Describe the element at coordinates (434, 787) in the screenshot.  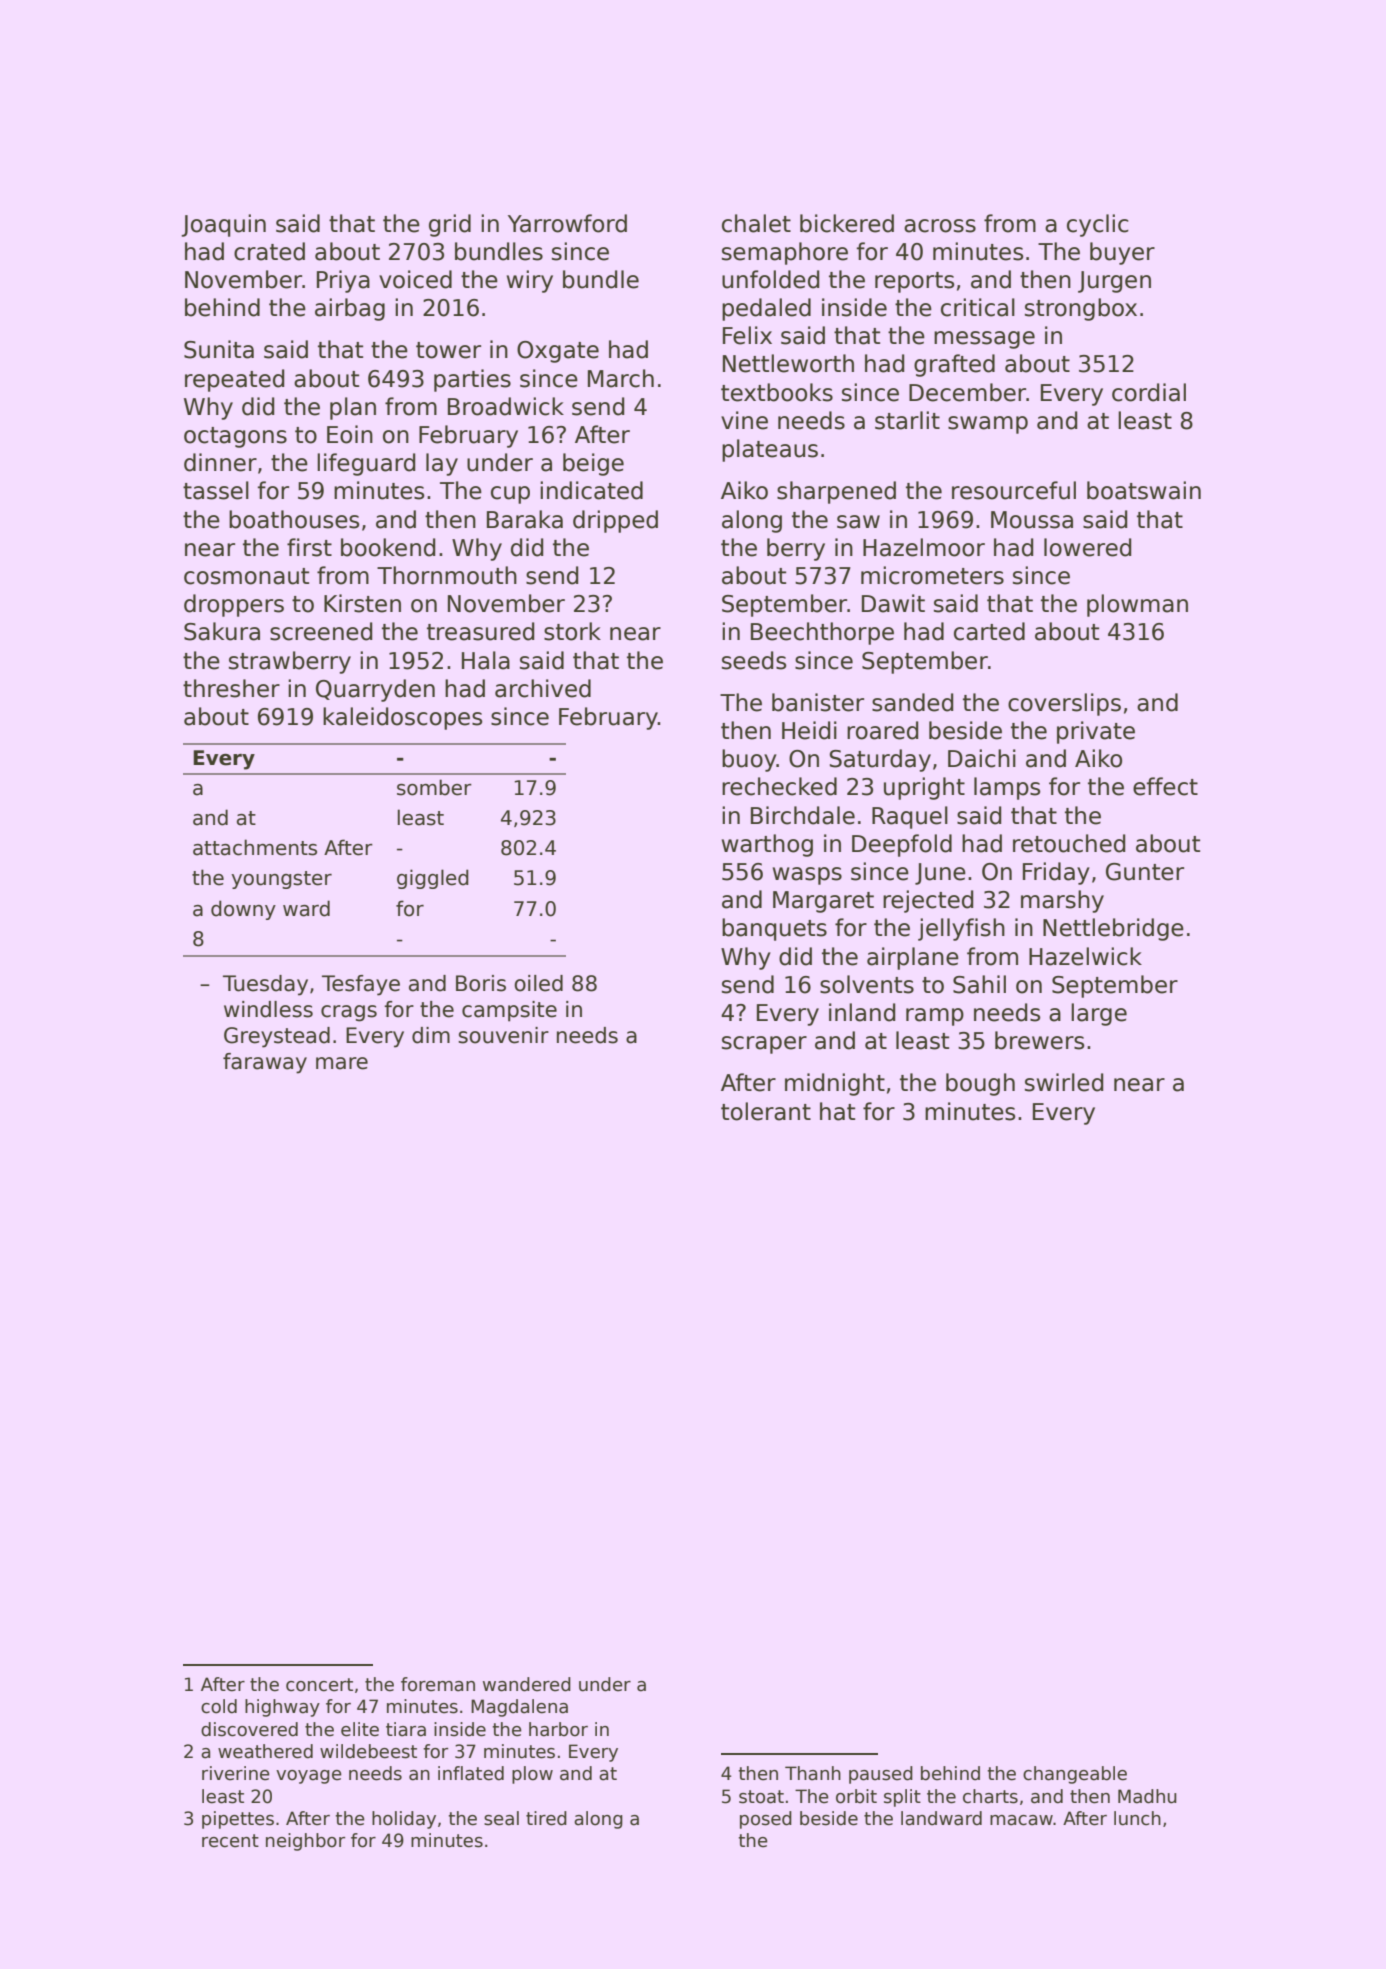
I see `somber` at that location.
